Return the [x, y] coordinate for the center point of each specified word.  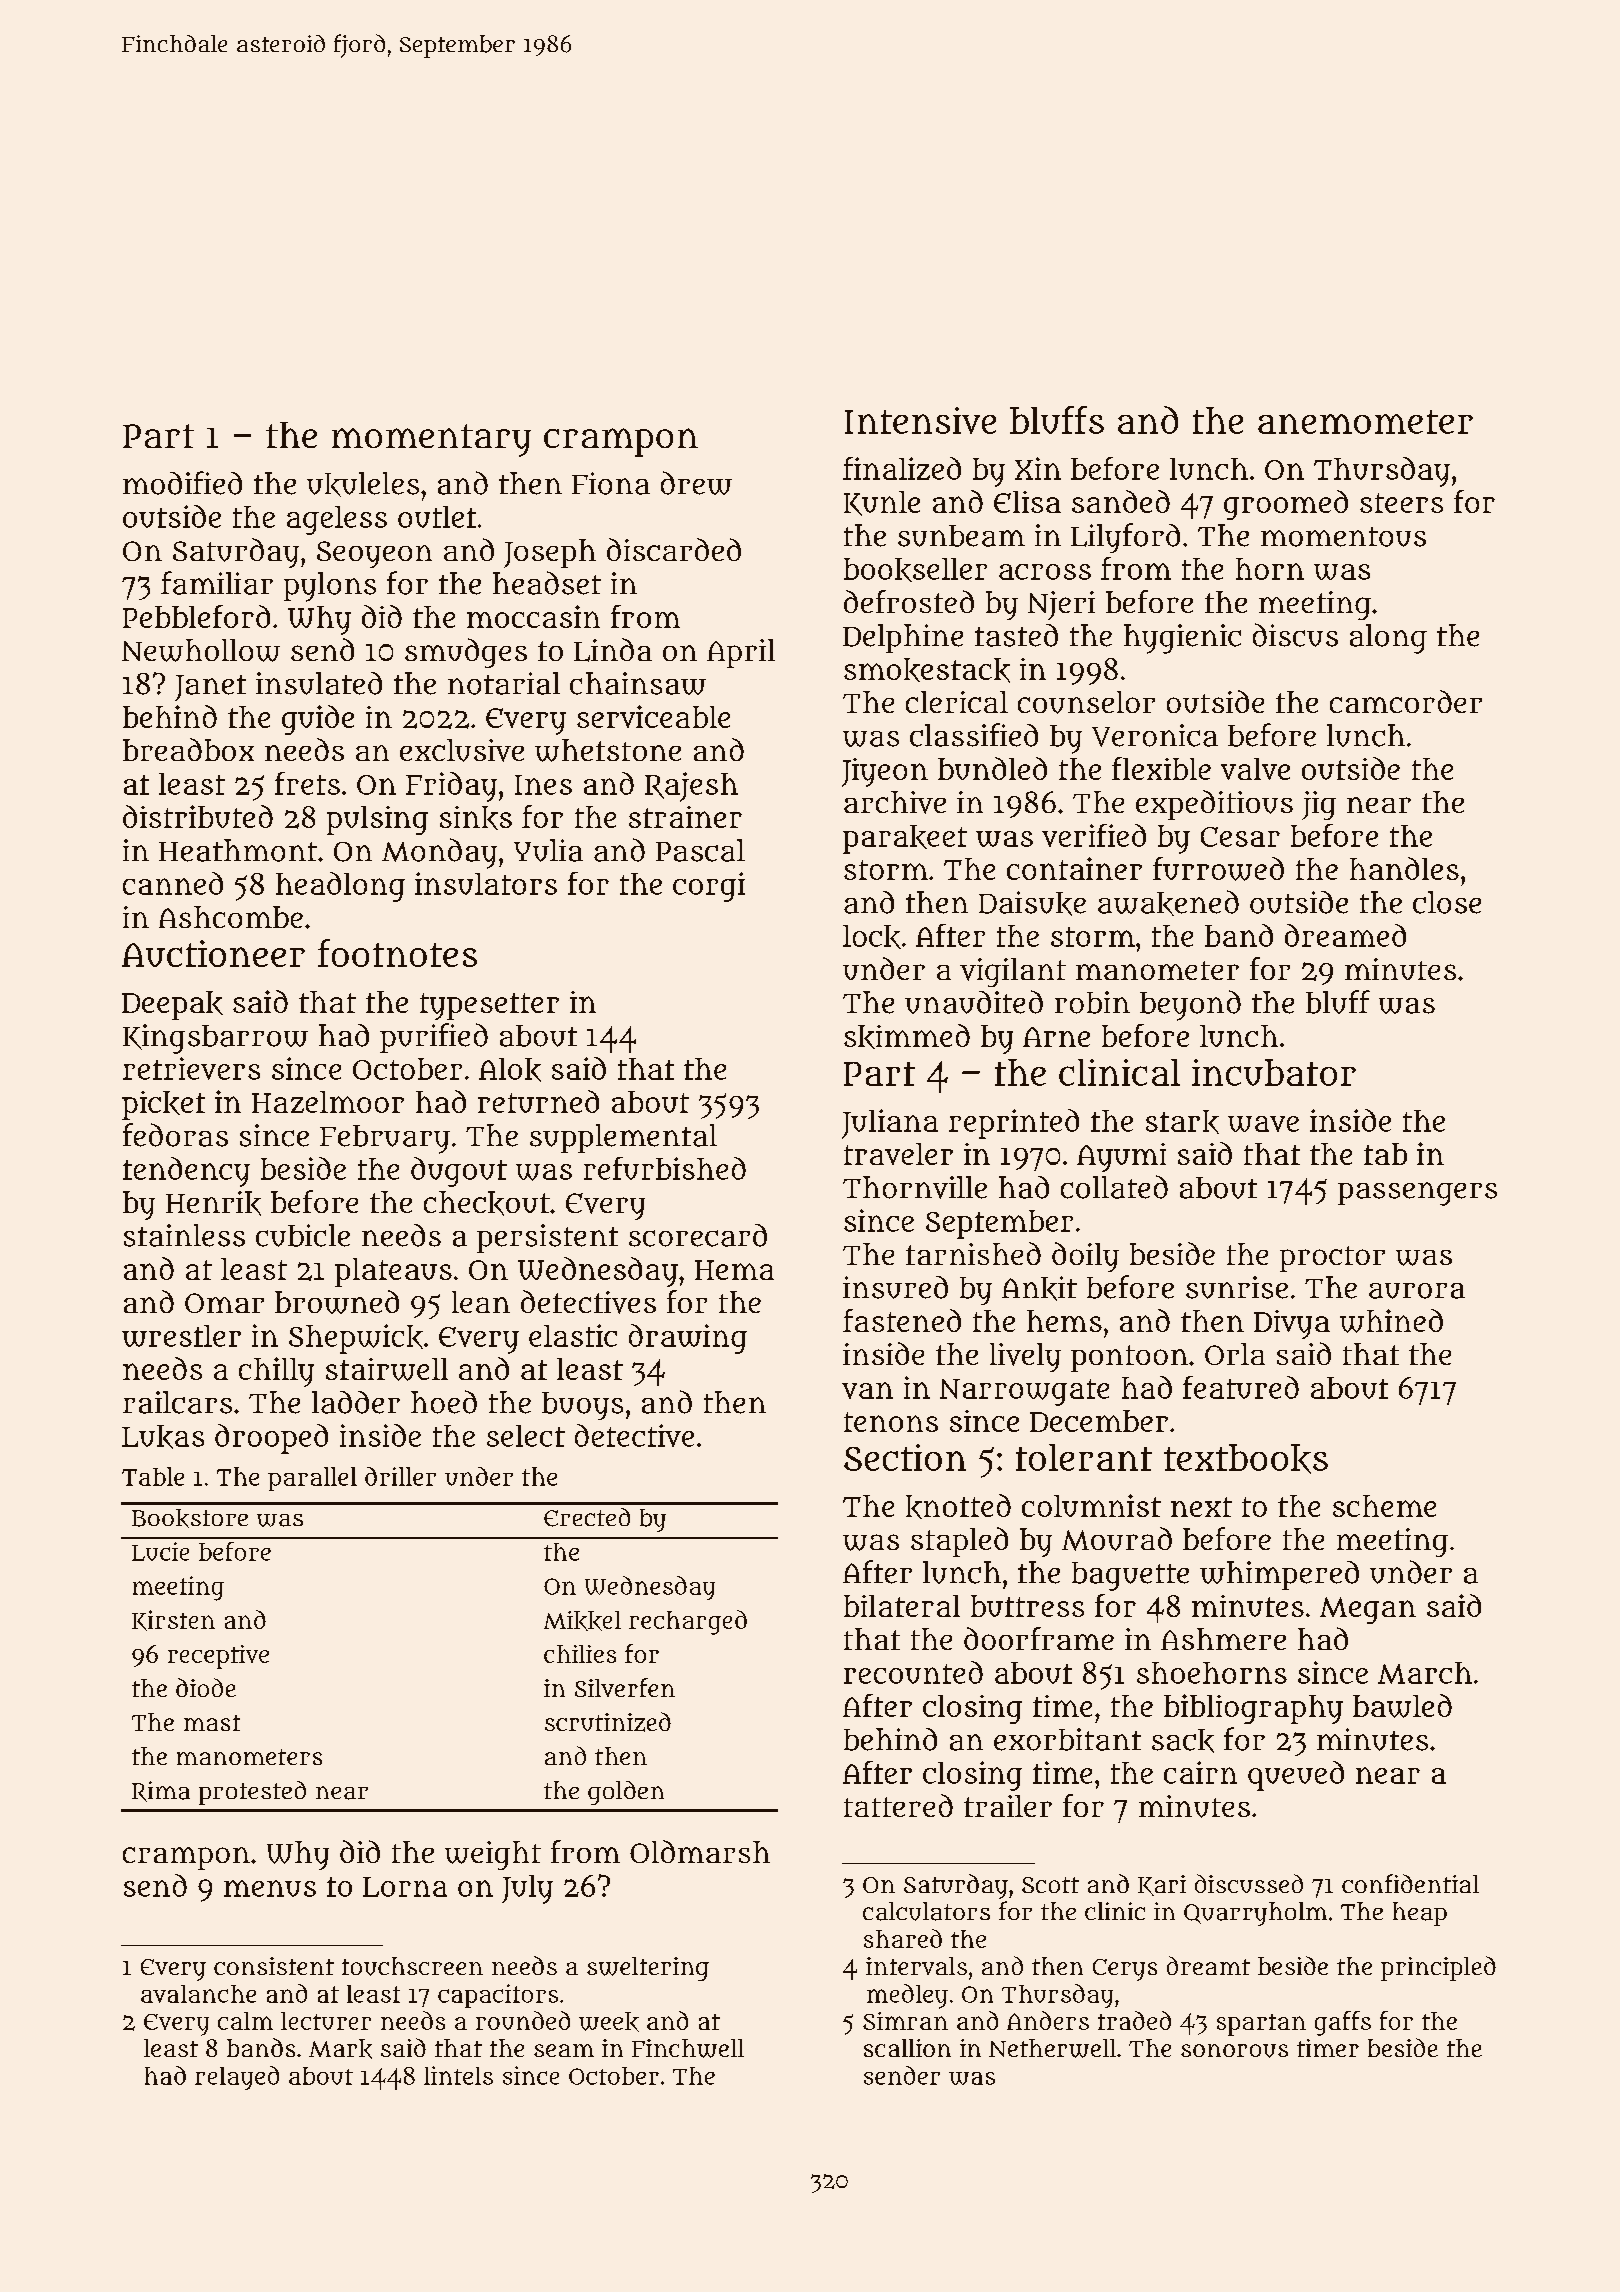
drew [696, 483]
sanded [1121, 501]
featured [1241, 1387]
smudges [466, 653]
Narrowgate [1024, 1392]
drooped [271, 1439]
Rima [161, 1791]
